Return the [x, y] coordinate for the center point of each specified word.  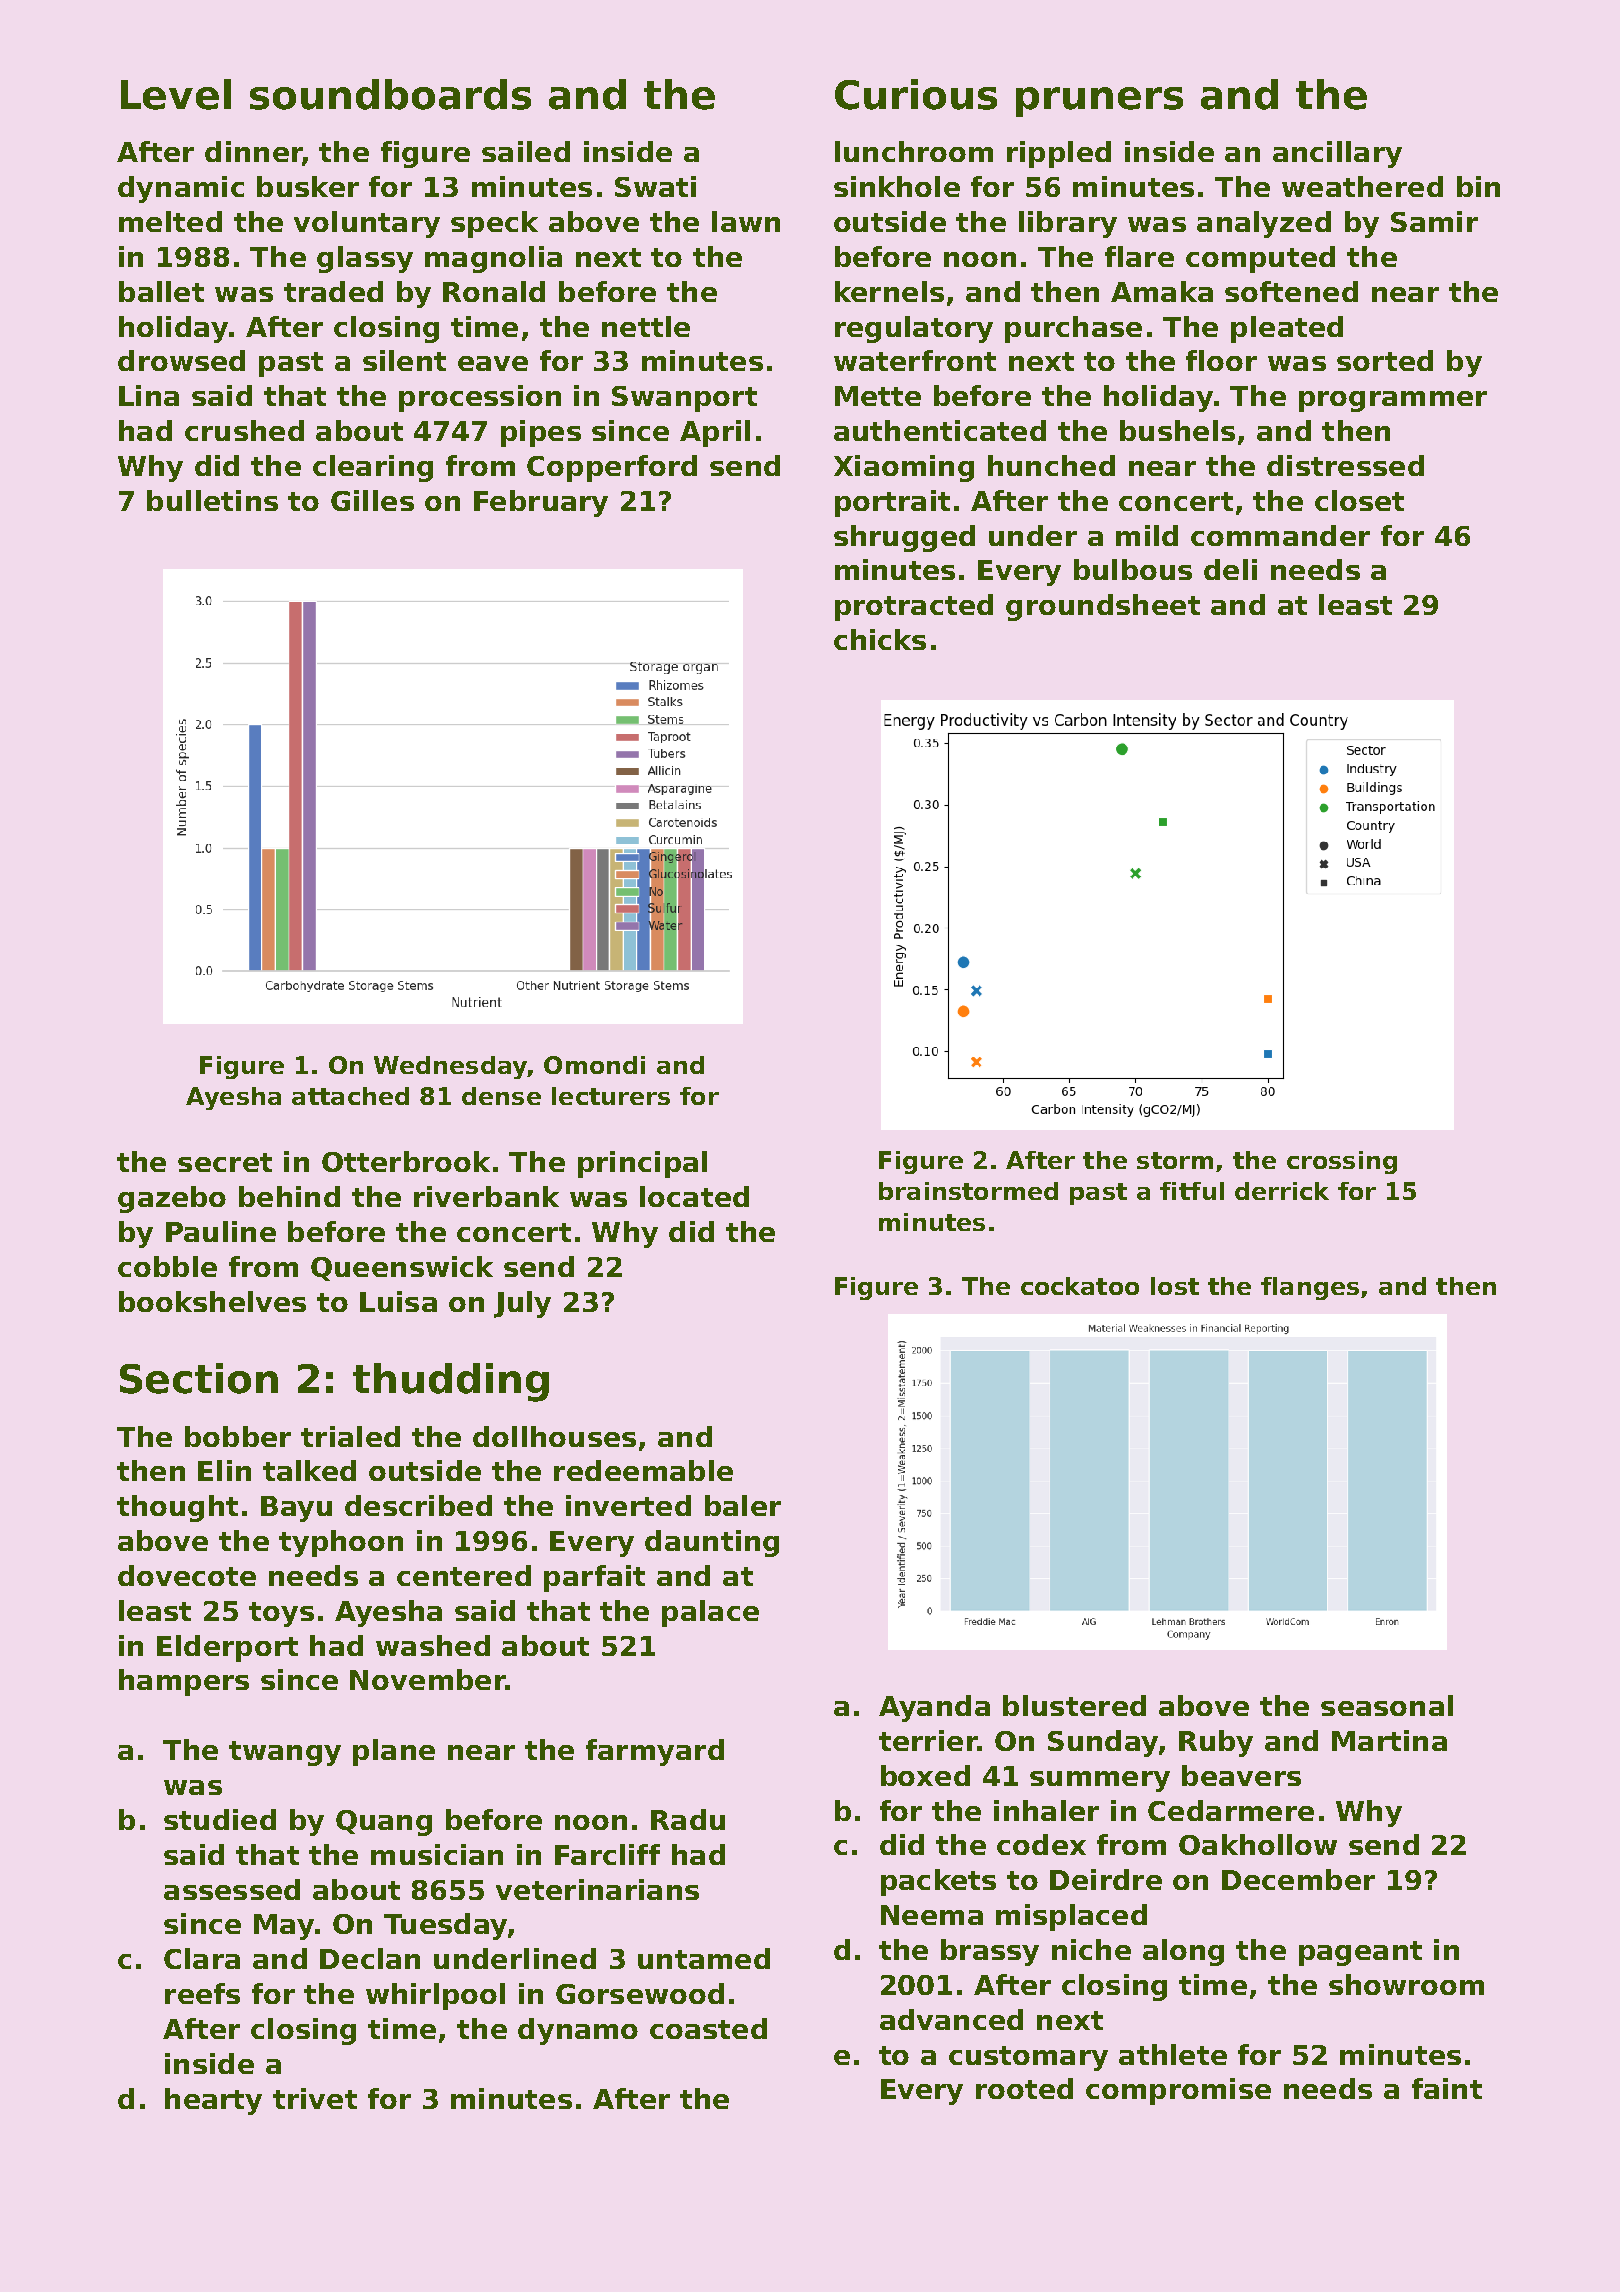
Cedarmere [1231, 1810]
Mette [878, 396]
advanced [951, 2019]
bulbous [1133, 569]
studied [220, 1819]
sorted [1385, 360]
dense [501, 1096]
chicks [880, 639]
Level [176, 94]
